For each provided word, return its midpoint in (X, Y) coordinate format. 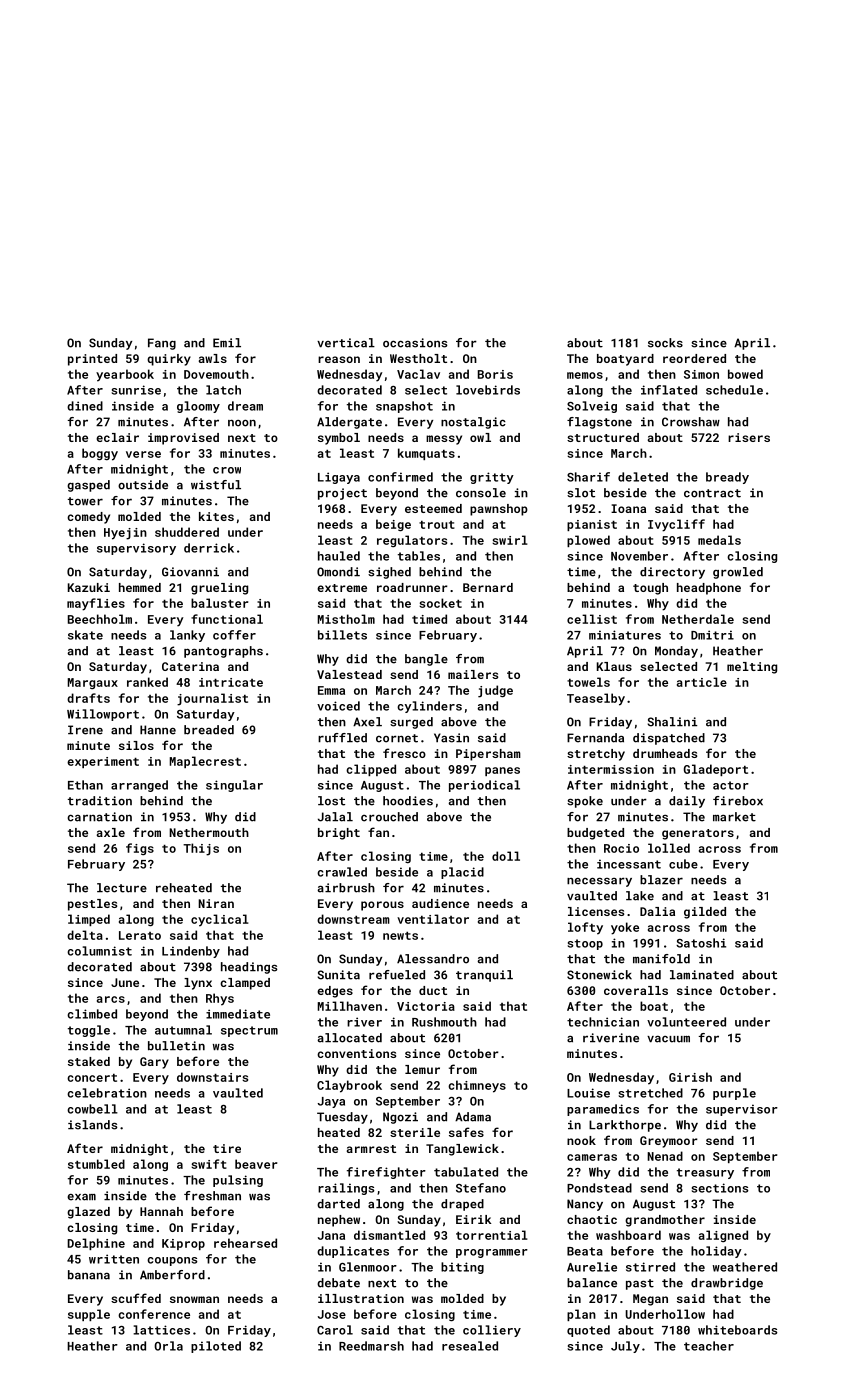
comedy (88, 518)
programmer (492, 1253)
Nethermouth (209, 832)
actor (731, 785)
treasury (705, 1173)
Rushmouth (444, 1022)
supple (89, 1315)
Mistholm (346, 619)
